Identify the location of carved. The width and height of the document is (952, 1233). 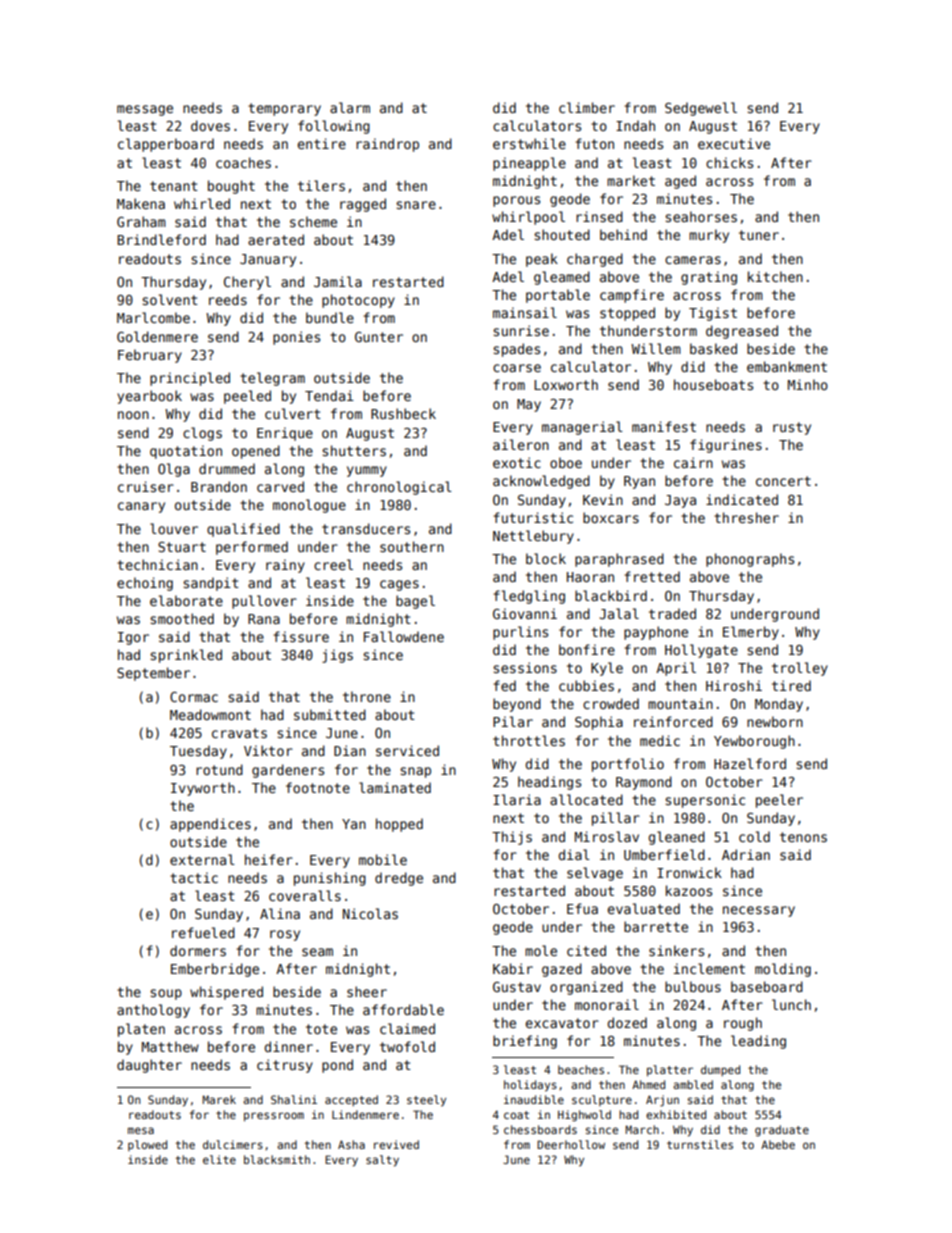
(280, 486).
